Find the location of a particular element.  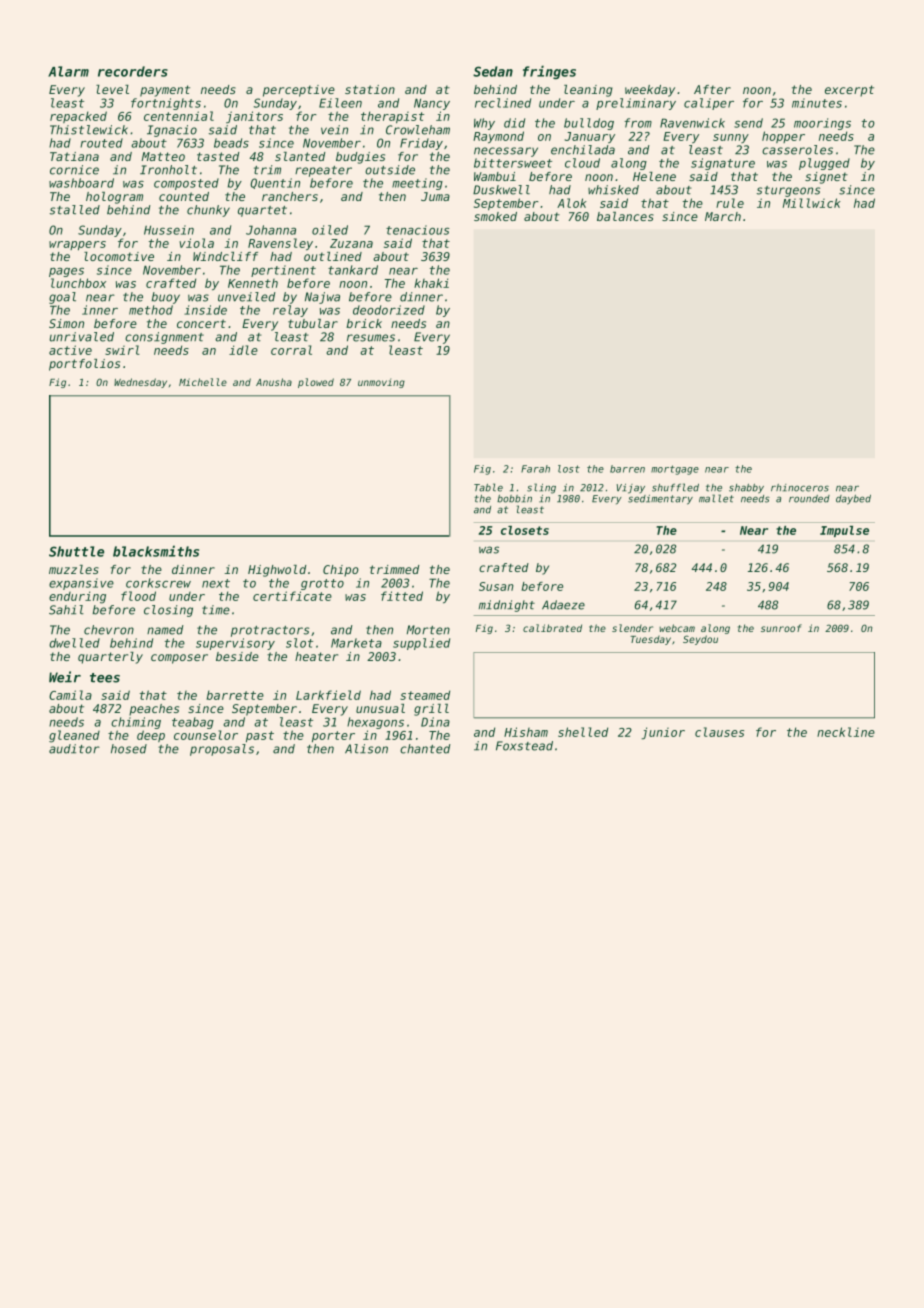

hologram is located at coordinates (114, 198).
